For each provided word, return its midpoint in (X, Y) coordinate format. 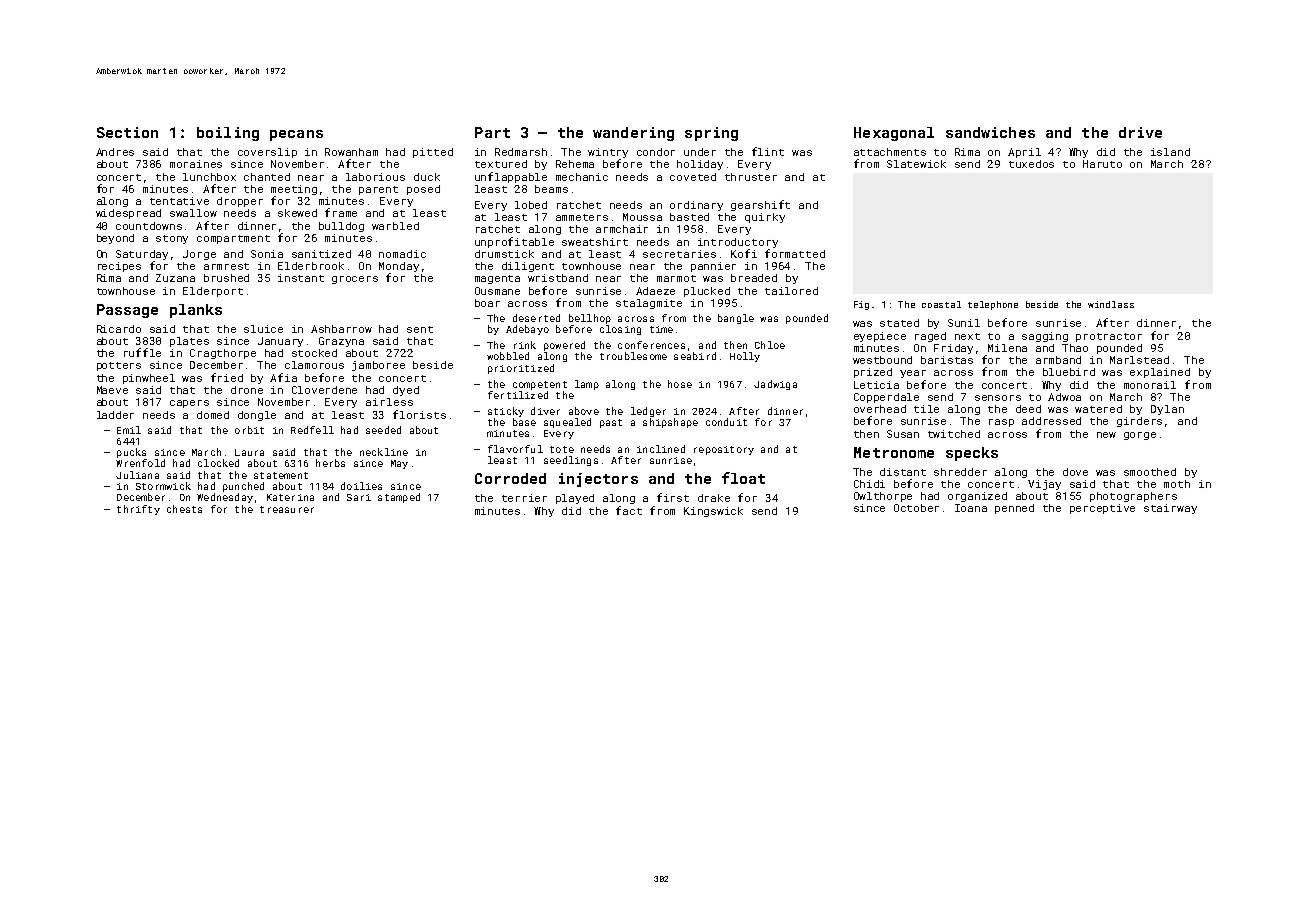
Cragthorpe (223, 354)
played (575, 499)
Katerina (290, 497)
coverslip (267, 153)
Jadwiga (775, 385)
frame (341, 212)
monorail (1150, 385)
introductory (738, 243)
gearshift (760, 205)
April (1024, 153)
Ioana (971, 508)
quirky (765, 218)
